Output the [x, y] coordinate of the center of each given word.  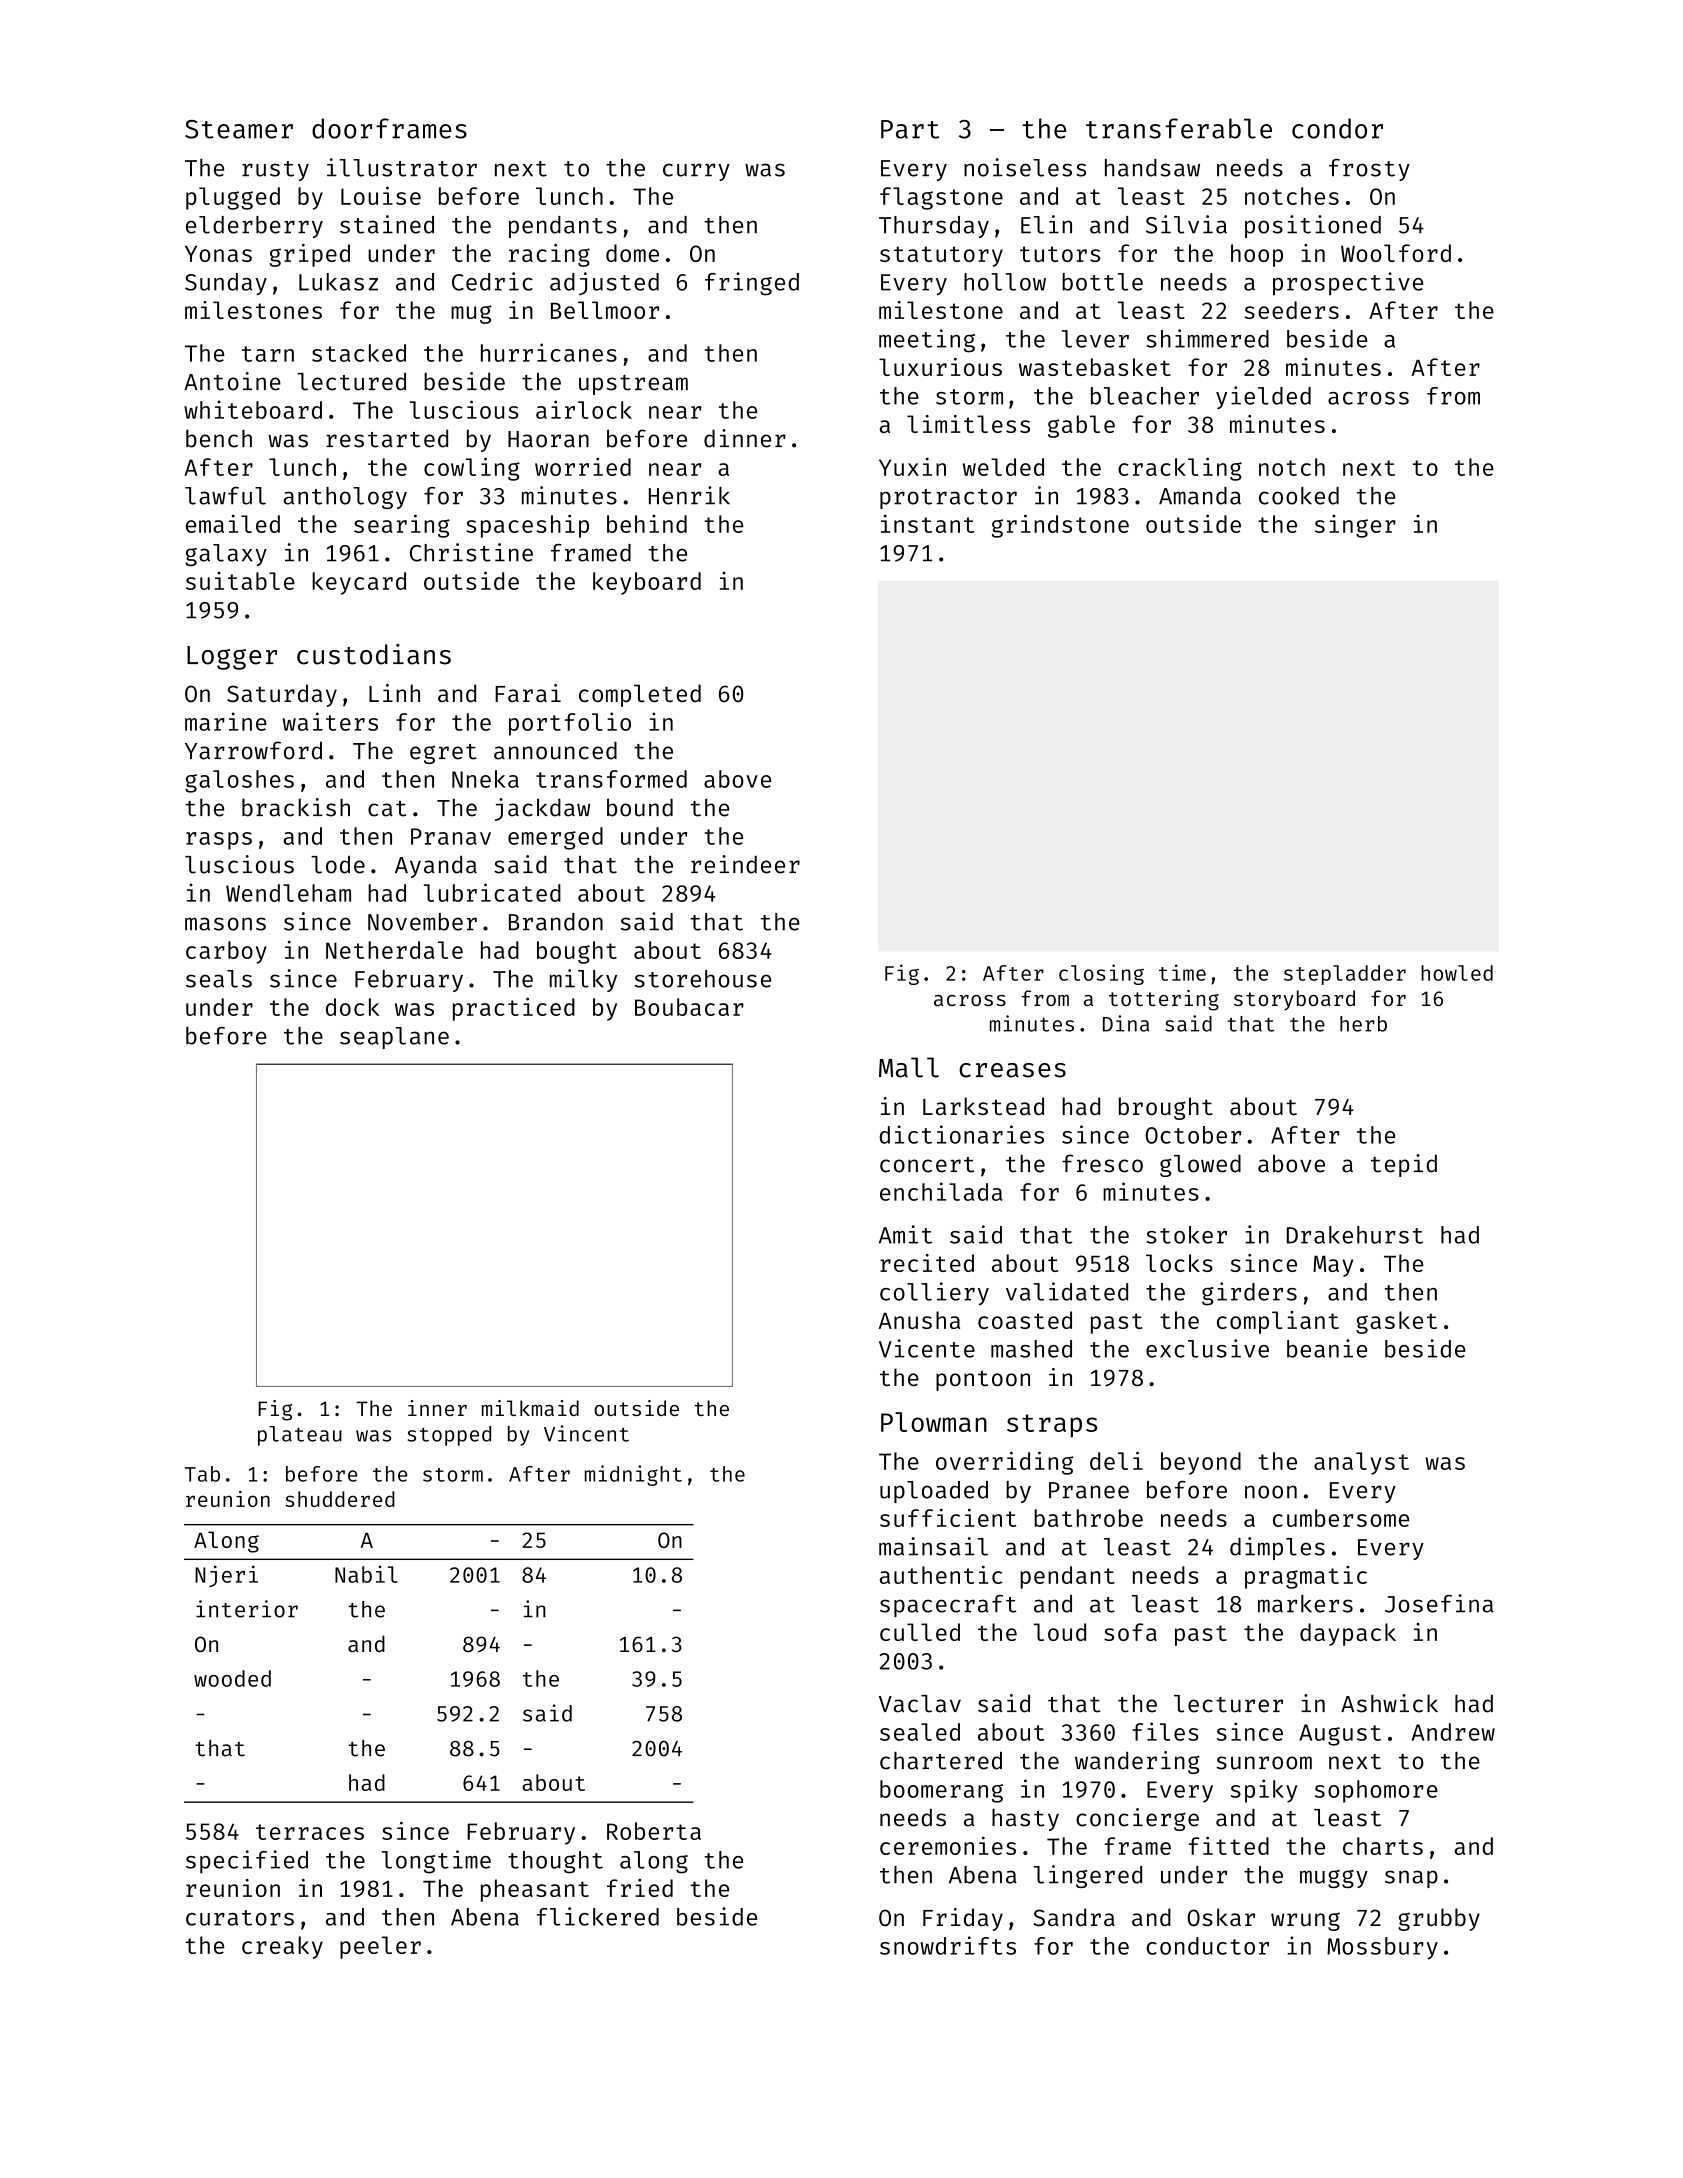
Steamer [239, 129]
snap [1411, 1879]
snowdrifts [948, 1945]
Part [910, 129]
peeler [380, 1947]
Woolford [1396, 253]
